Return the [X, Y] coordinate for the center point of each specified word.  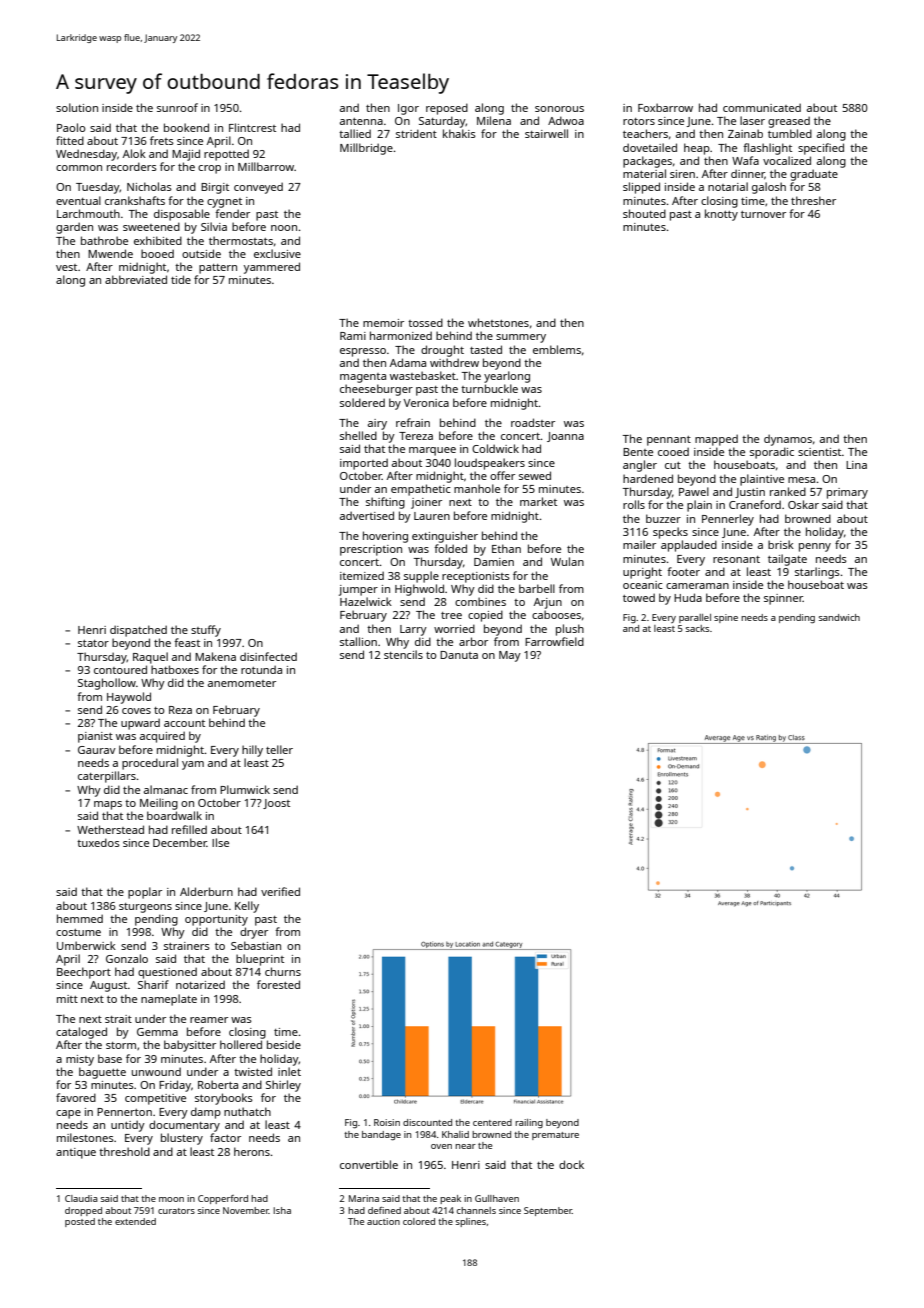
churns [283, 971]
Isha [282, 1210]
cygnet [224, 203]
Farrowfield [554, 641]
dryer [254, 933]
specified [821, 149]
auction [383, 1221]
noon [284, 228]
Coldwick [495, 448]
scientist [820, 452]
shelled [358, 435]
